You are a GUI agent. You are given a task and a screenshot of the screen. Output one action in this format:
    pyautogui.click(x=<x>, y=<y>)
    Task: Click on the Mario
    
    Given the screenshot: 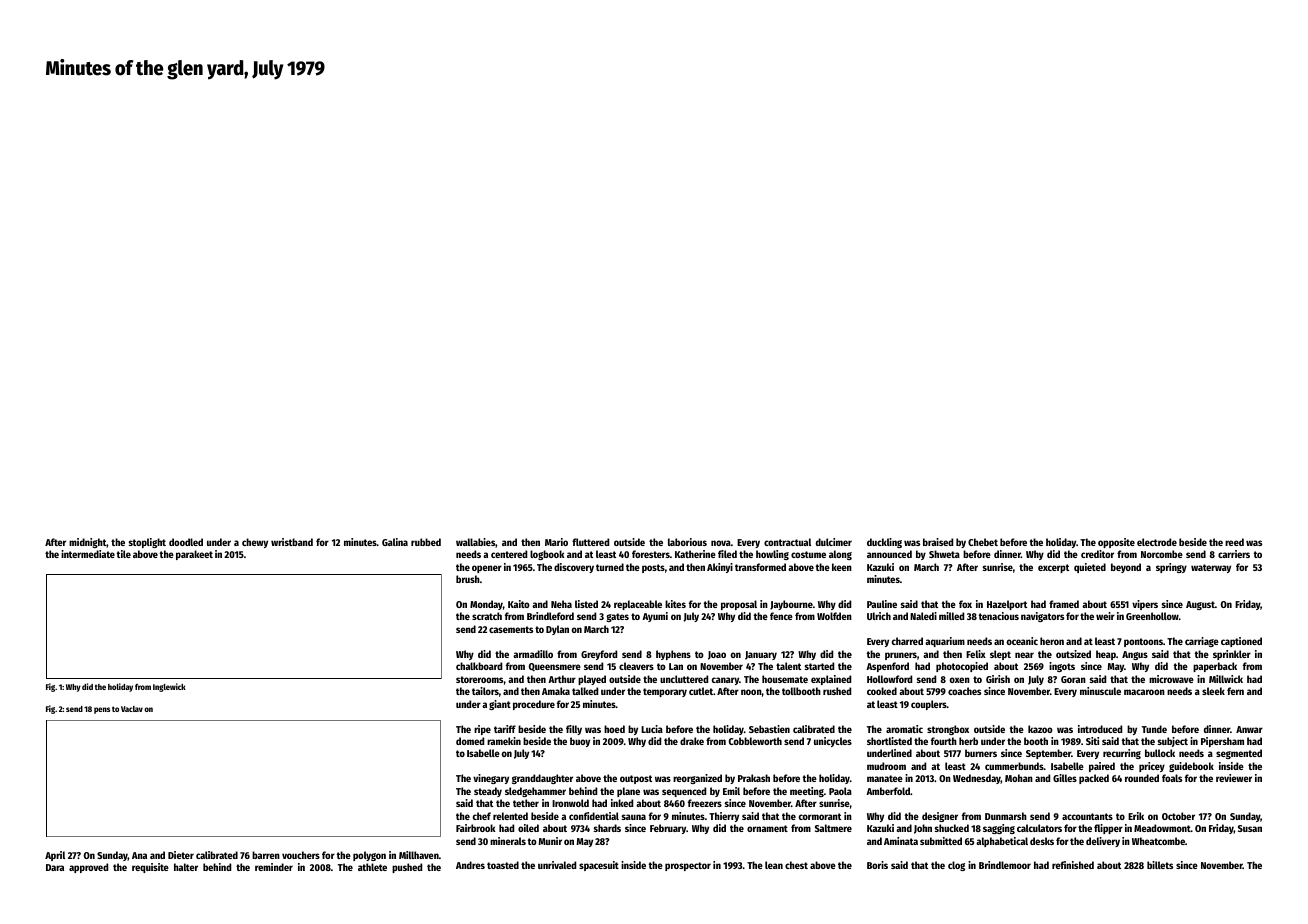 What is the action you would take?
    pyautogui.click(x=556, y=542)
